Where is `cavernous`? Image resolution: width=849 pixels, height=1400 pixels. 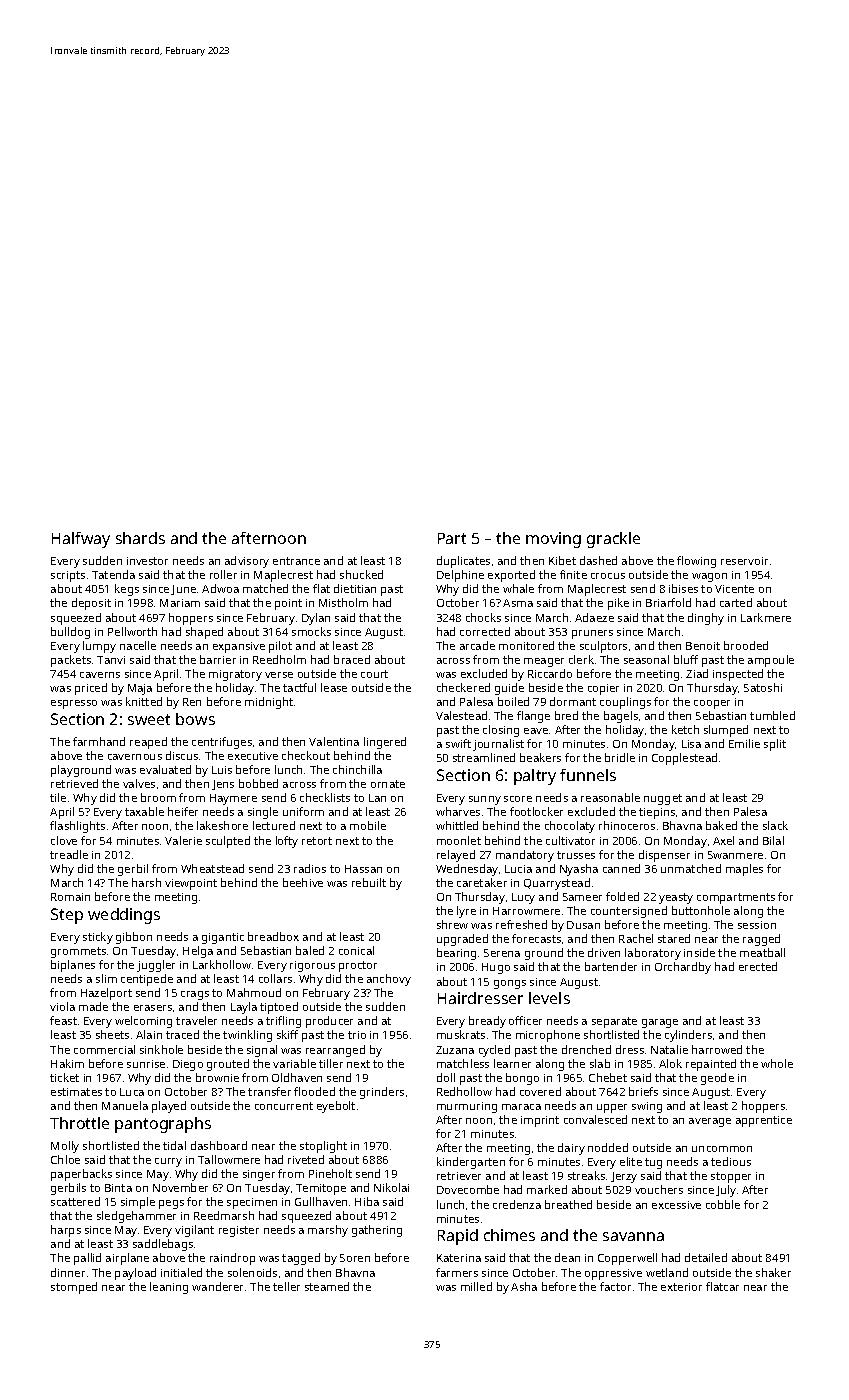
cavernous is located at coordinates (135, 757).
